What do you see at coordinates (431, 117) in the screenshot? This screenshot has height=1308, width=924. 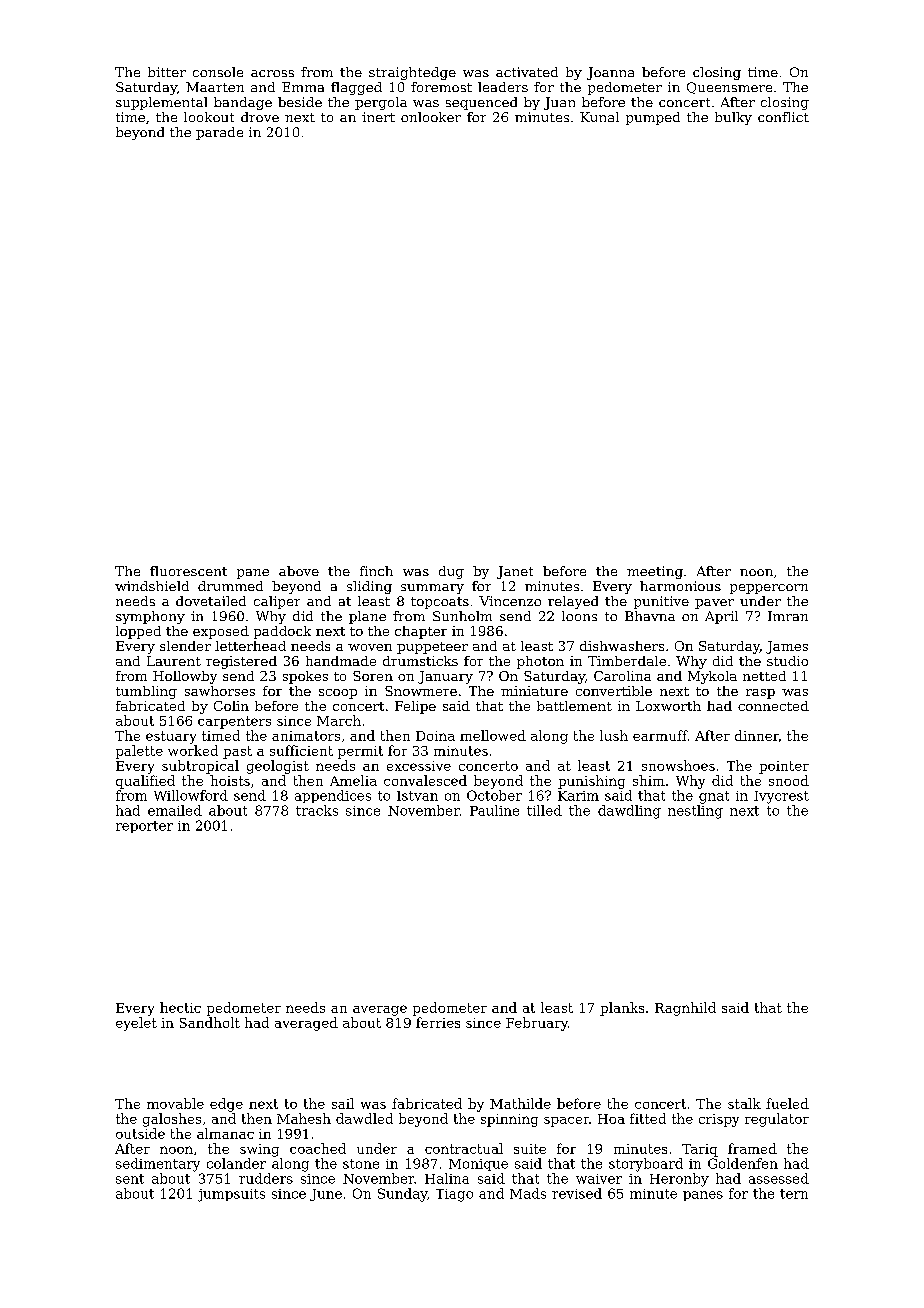 I see `onlooker` at bounding box center [431, 117].
